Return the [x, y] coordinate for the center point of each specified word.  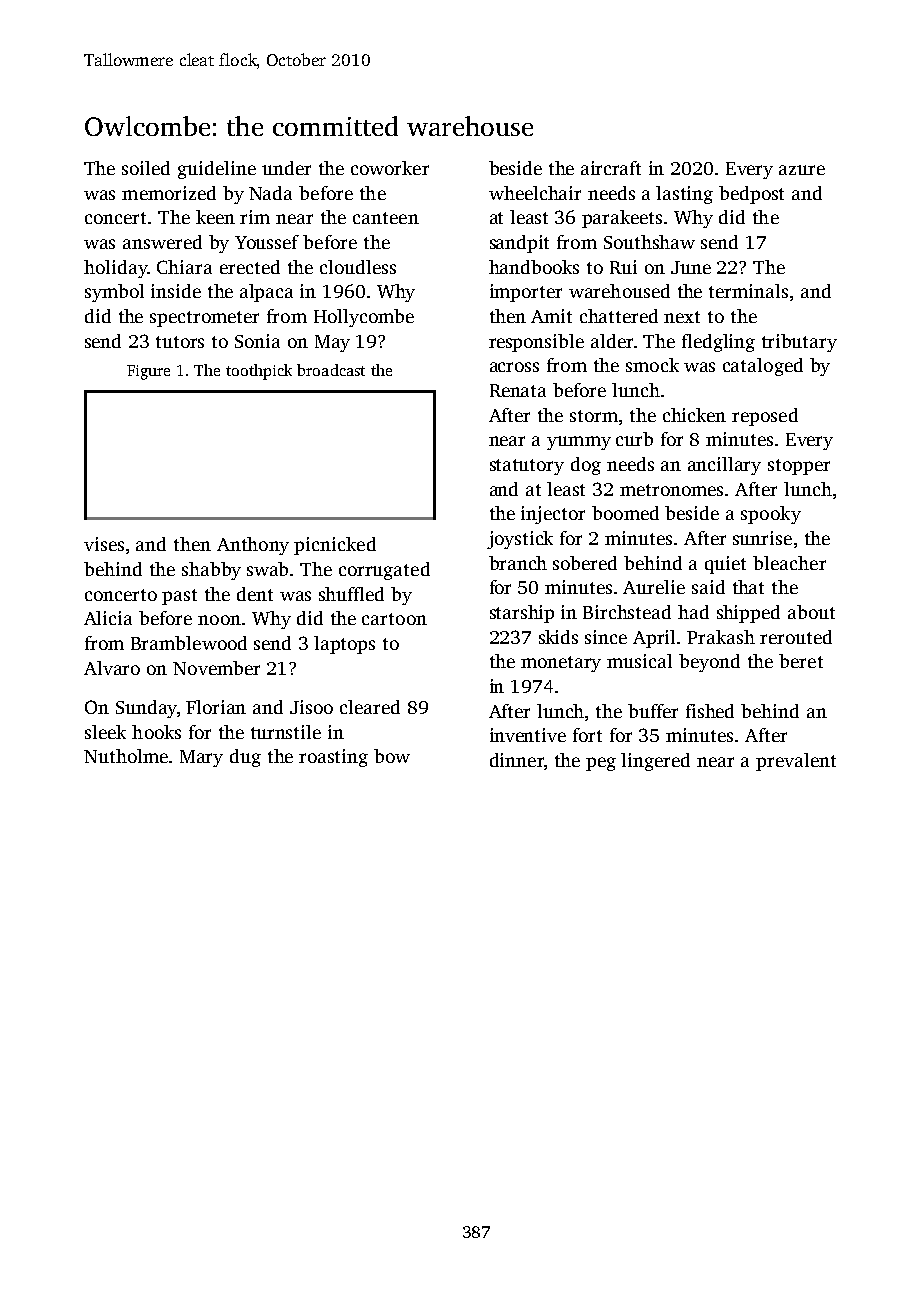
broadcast [331, 370]
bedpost [751, 195]
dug [245, 758]
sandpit [519, 244]
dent [255, 594]
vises [104, 544]
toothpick [259, 372]
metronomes [671, 490]
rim [255, 217]
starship [522, 614]
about [811, 612]
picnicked [335, 546]
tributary [799, 343]
